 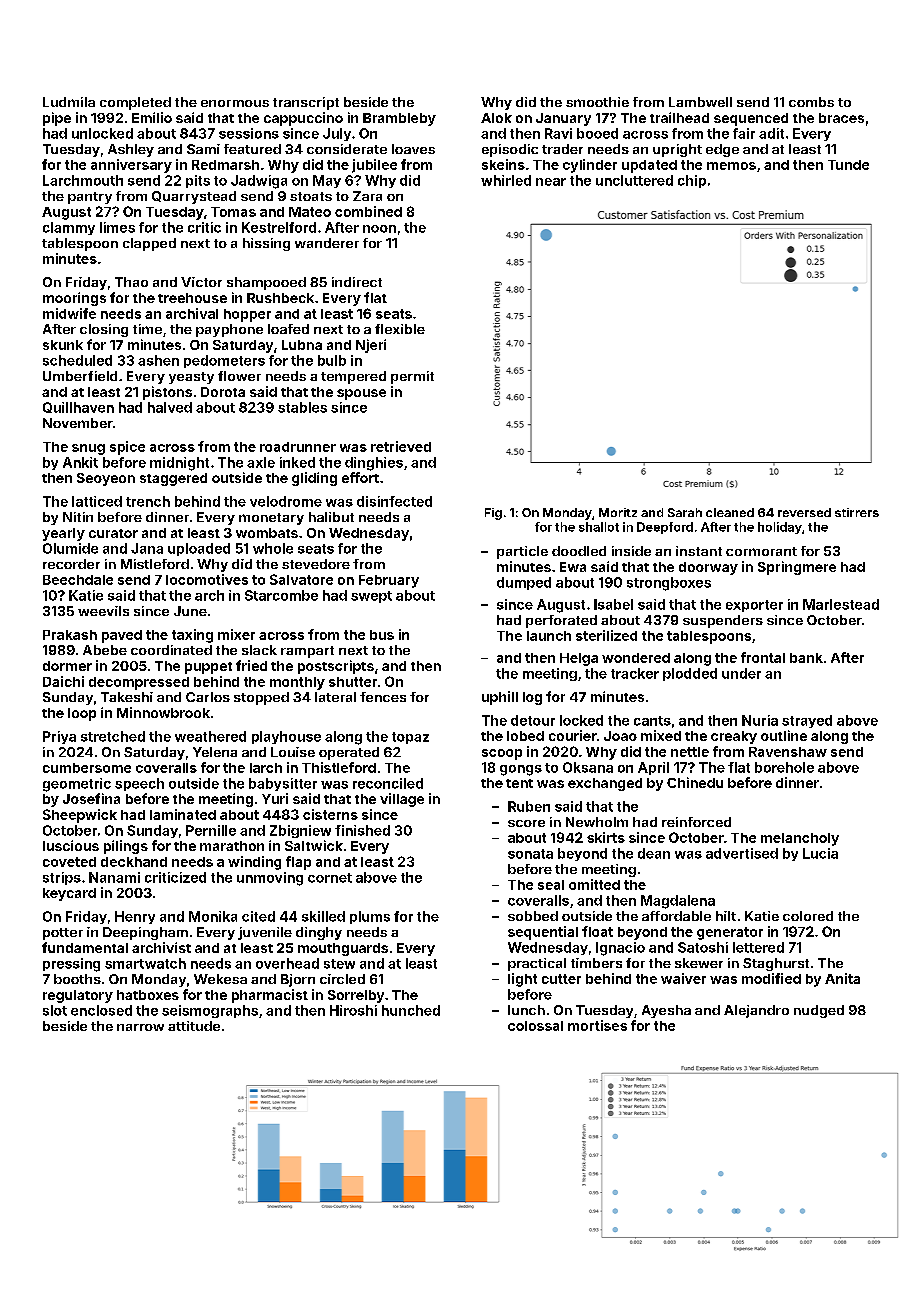 I want to click on nudged, so click(x=819, y=1011).
